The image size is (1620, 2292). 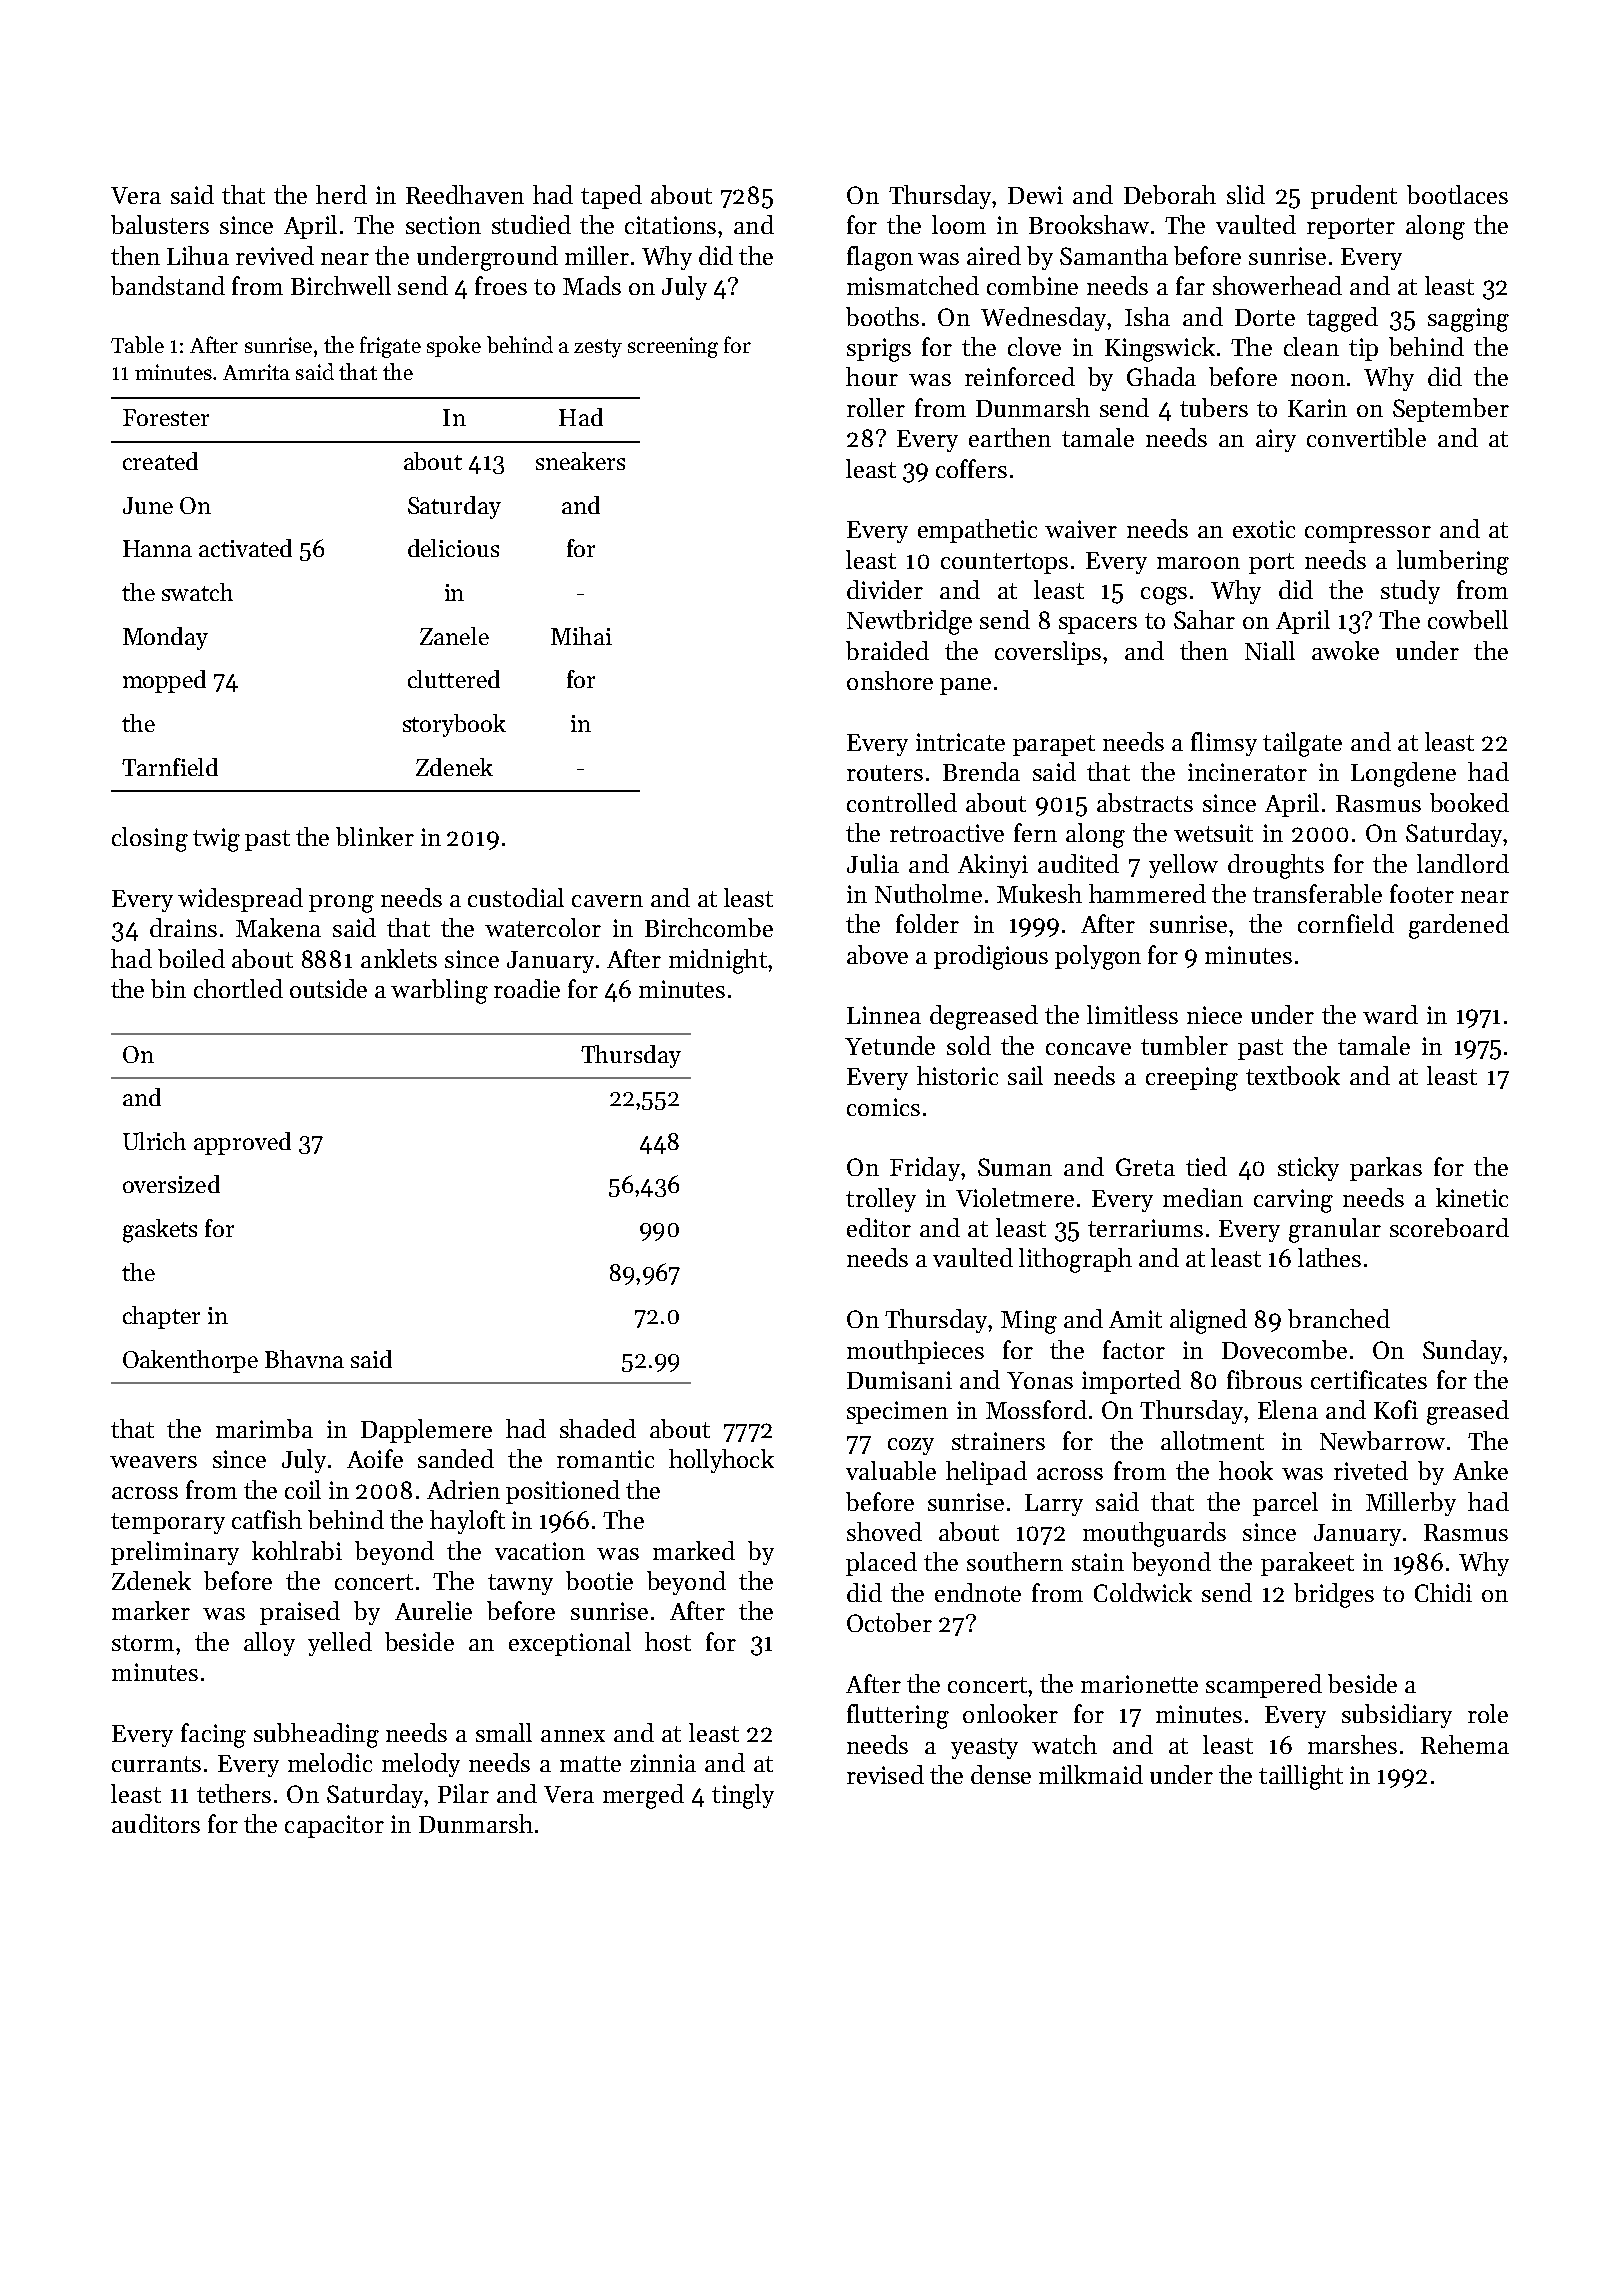 What do you see at coordinates (1443, 1592) in the screenshot?
I see `Chidi` at bounding box center [1443, 1592].
